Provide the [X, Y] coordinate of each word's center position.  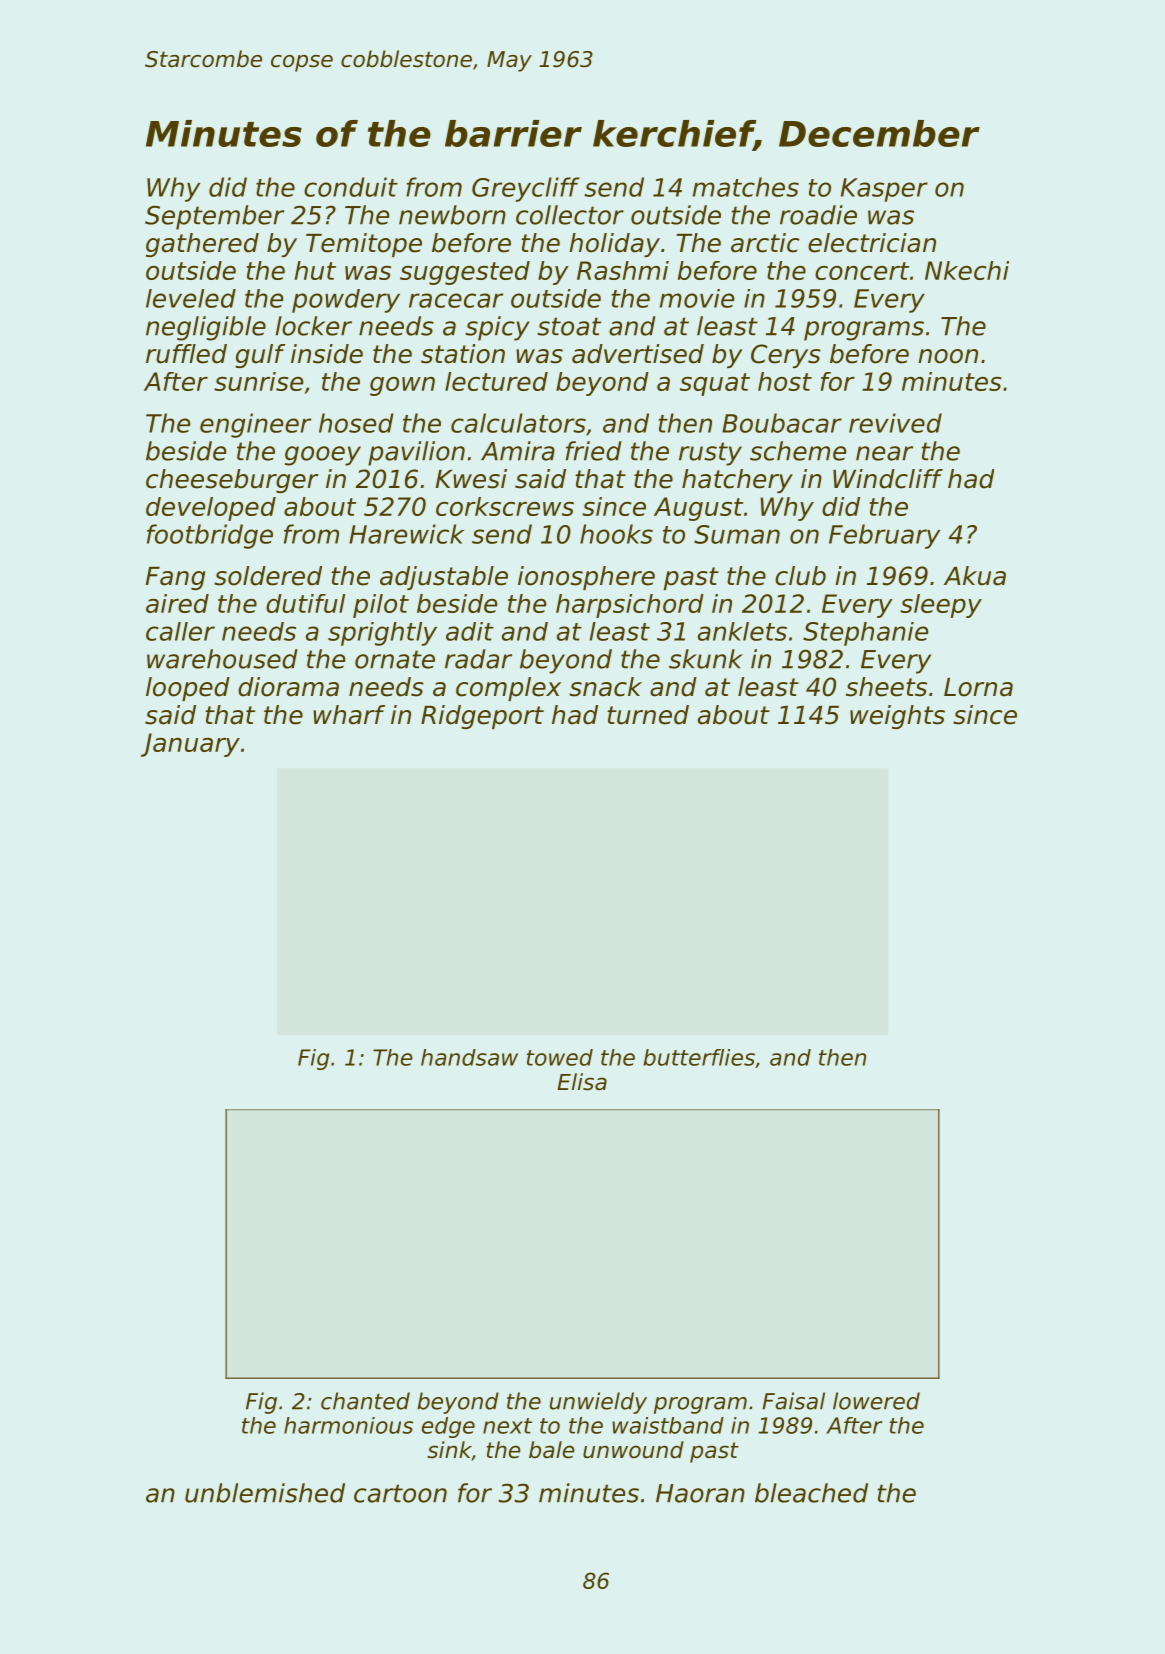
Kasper [884, 190]
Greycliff [526, 189]
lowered [876, 1401]
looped [188, 689]
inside [327, 354]
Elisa [582, 1082]
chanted [365, 1401]
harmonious [348, 1425]
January [190, 745]
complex [508, 689]
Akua [975, 576]
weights [897, 717]
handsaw [469, 1057]
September [214, 217]
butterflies [699, 1057]
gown [402, 386]
